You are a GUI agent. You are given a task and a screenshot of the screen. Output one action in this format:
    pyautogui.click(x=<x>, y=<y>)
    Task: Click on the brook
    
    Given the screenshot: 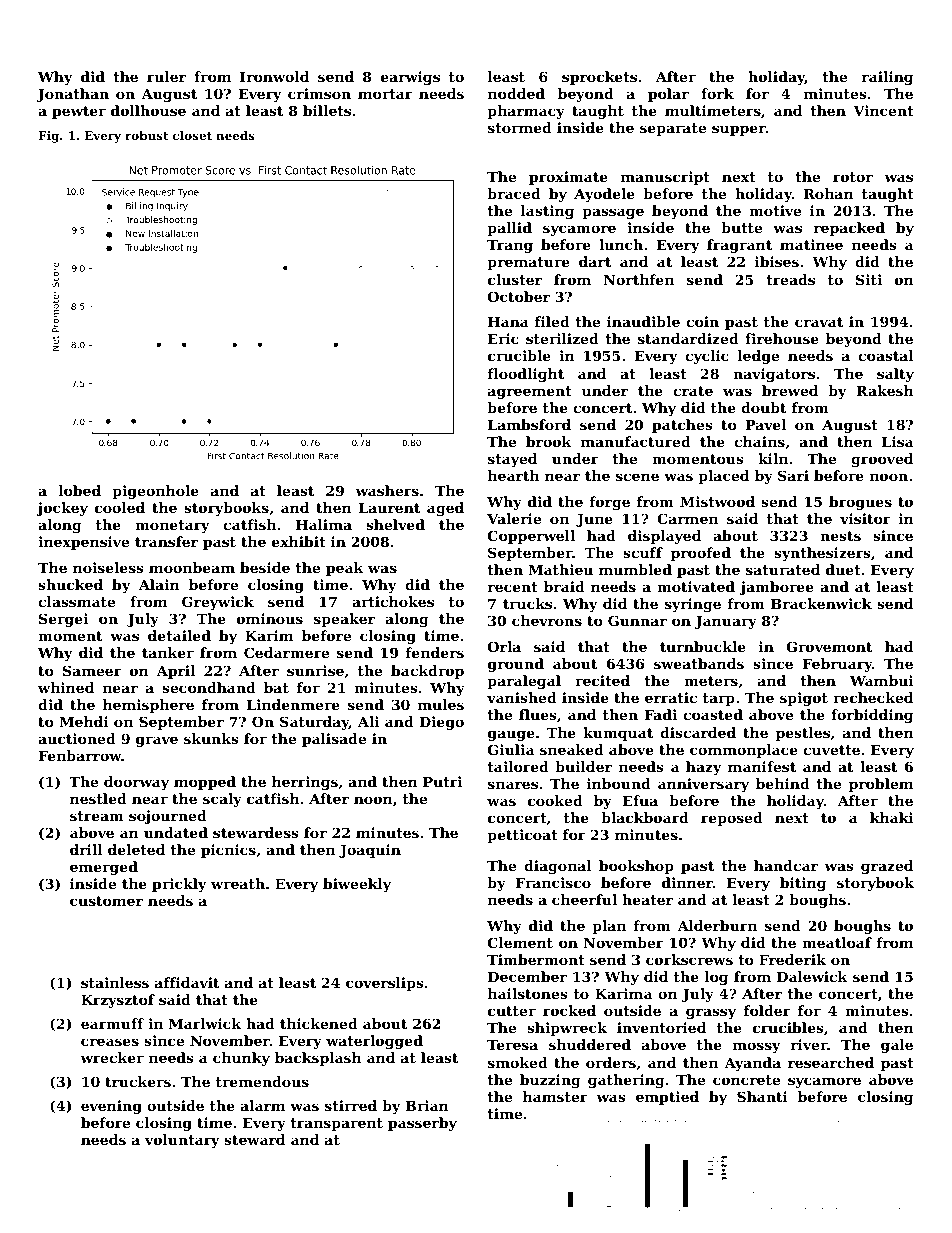 What is the action you would take?
    pyautogui.click(x=549, y=441)
